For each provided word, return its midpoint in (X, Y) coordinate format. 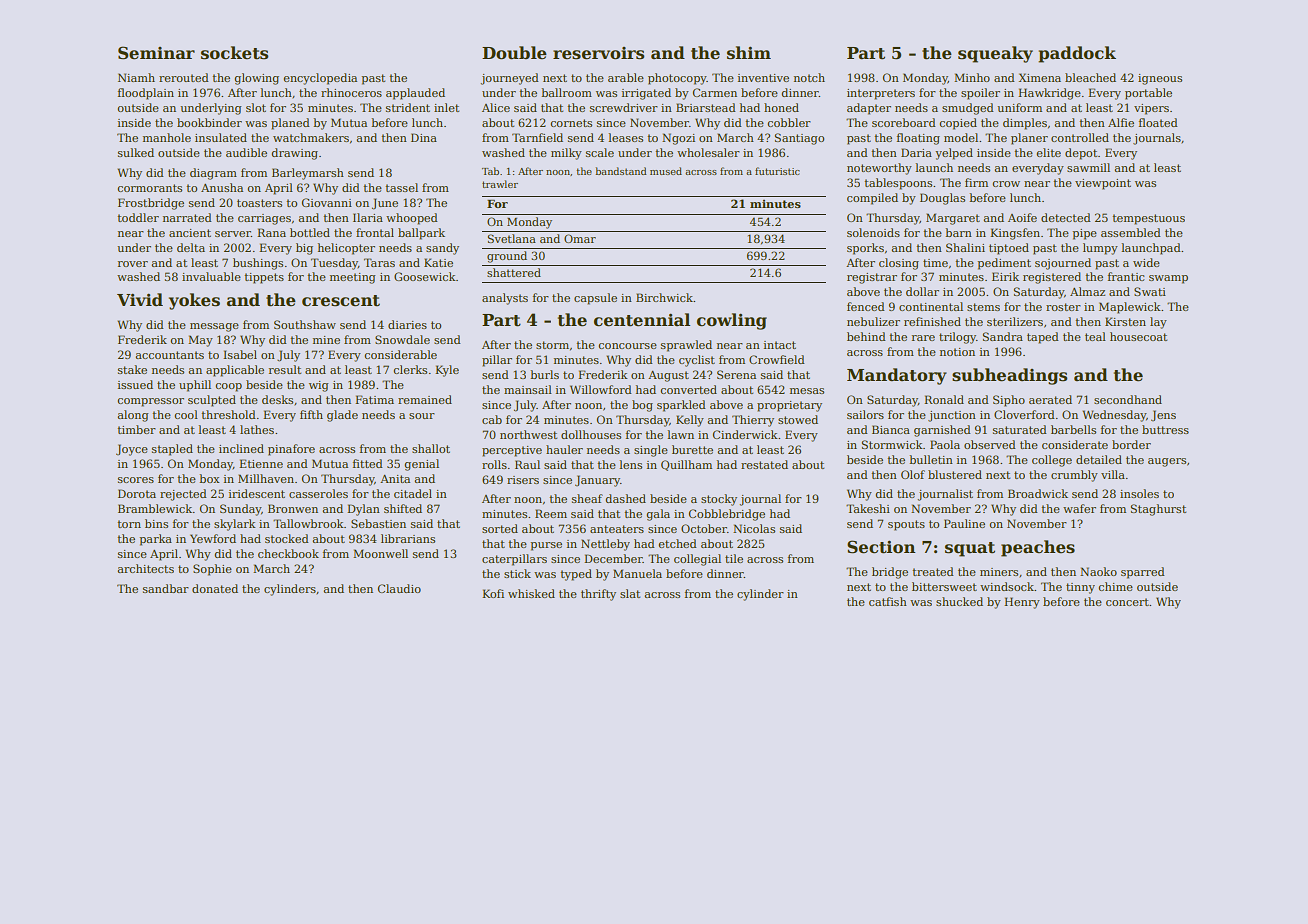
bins (156, 523)
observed (990, 444)
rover (133, 264)
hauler (564, 449)
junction (952, 416)
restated (764, 464)
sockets (234, 53)
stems (983, 307)
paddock (1077, 54)
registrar (872, 278)
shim (749, 53)
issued (135, 384)
